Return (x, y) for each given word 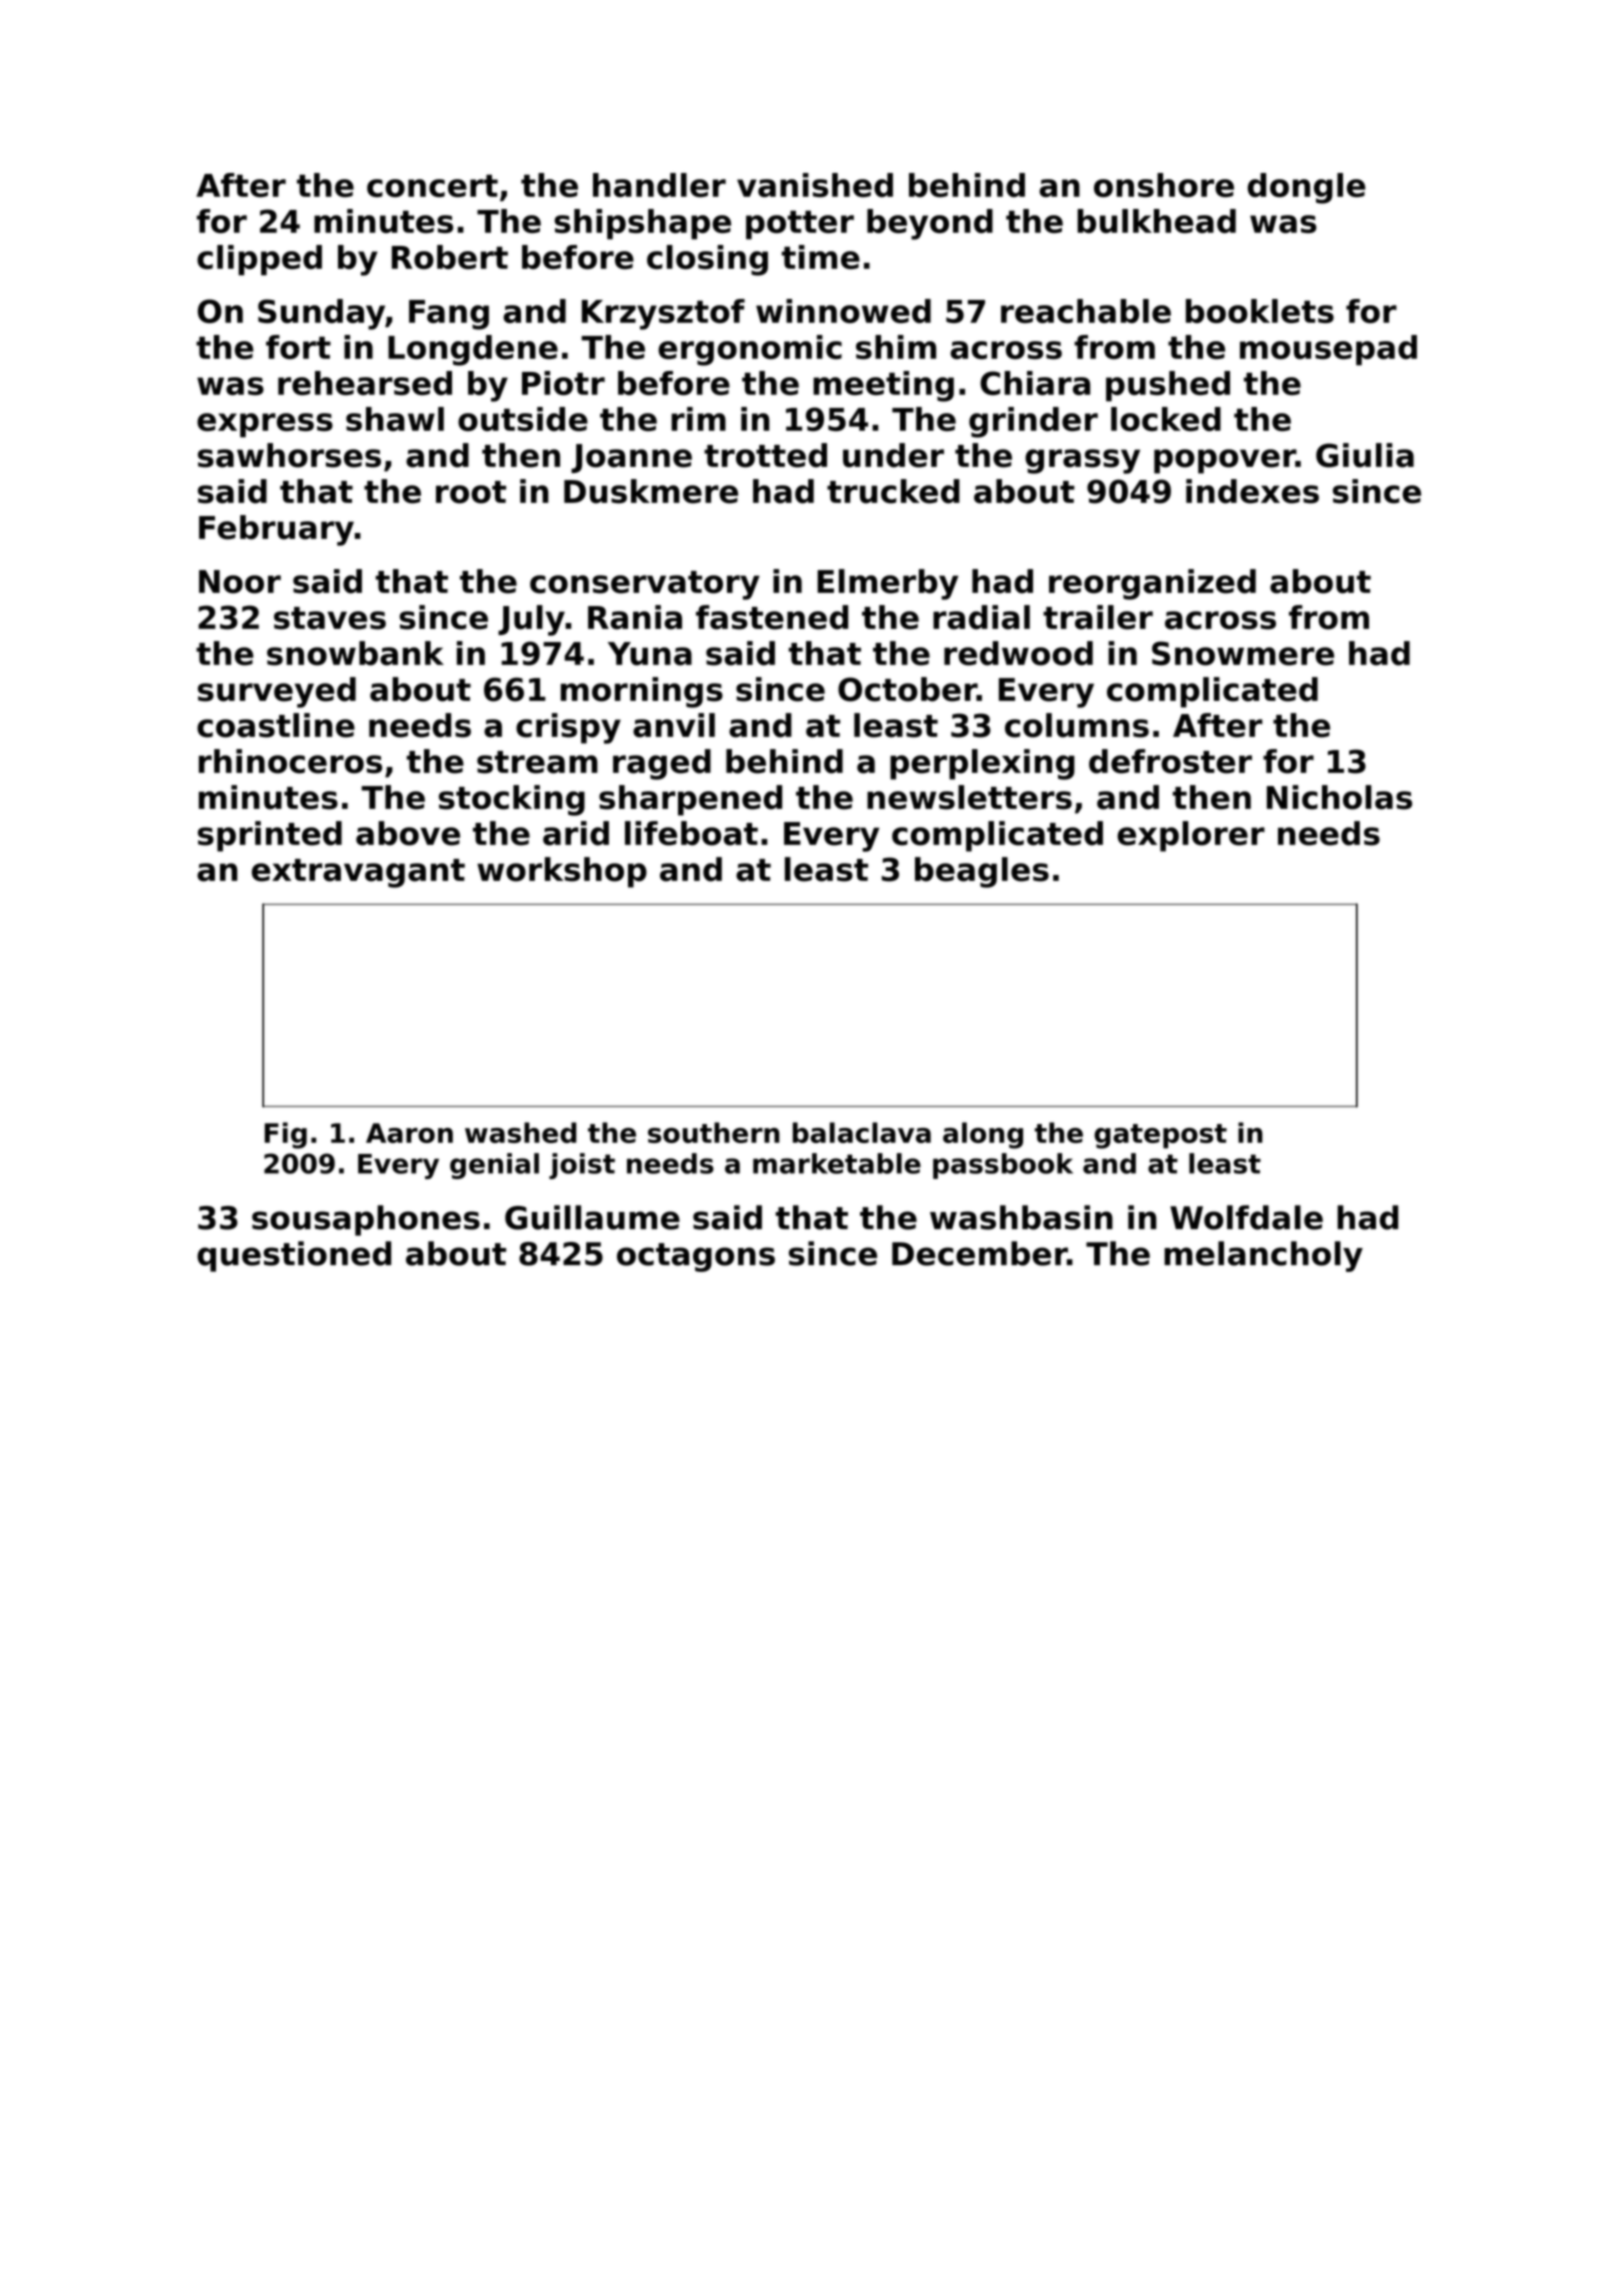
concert (432, 185)
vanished (815, 185)
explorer (1191, 836)
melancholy (1263, 1256)
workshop (562, 872)
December (979, 1253)
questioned (294, 1256)
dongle (1307, 188)
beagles (982, 872)
